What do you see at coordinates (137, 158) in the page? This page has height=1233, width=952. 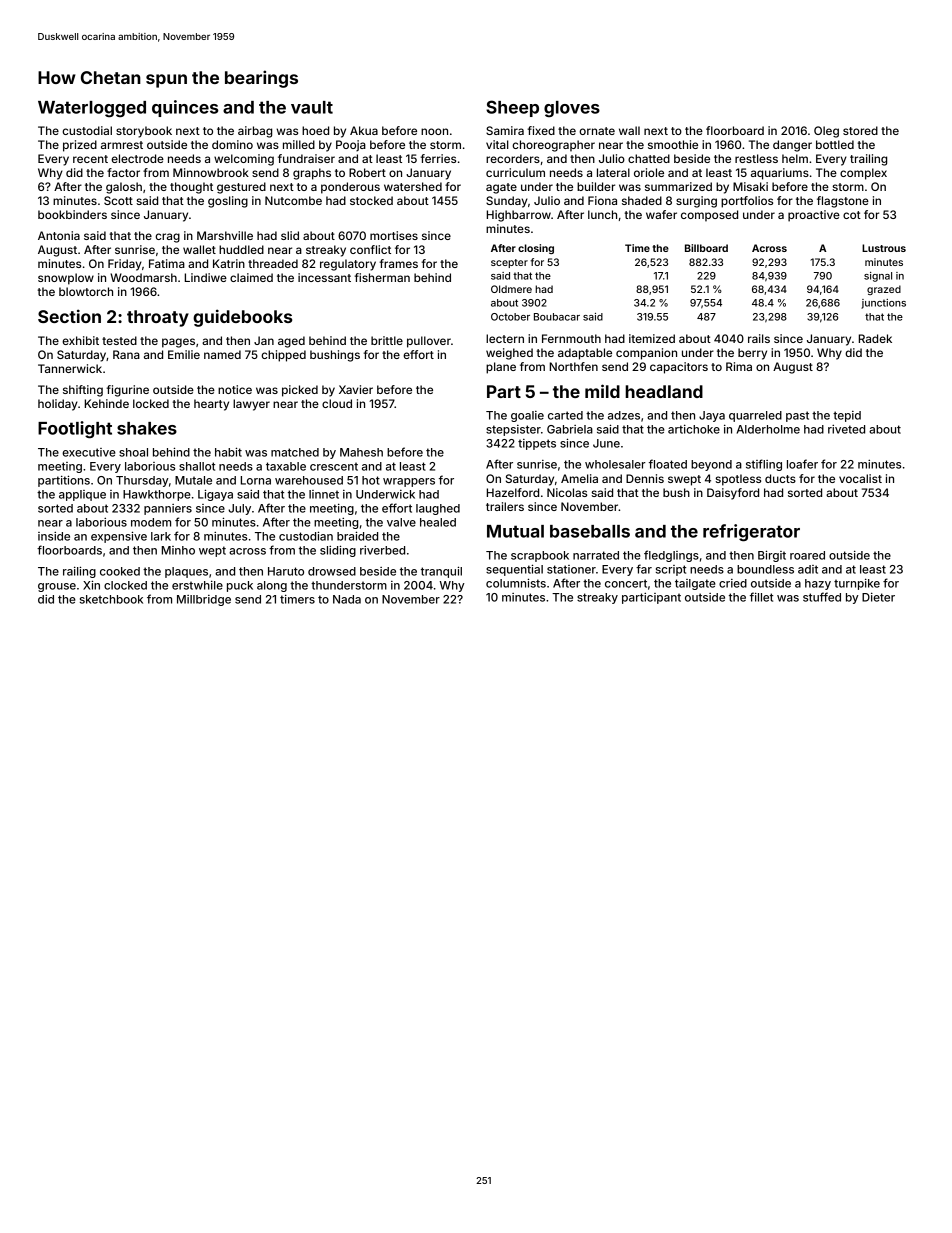 I see `electrode` at bounding box center [137, 158].
